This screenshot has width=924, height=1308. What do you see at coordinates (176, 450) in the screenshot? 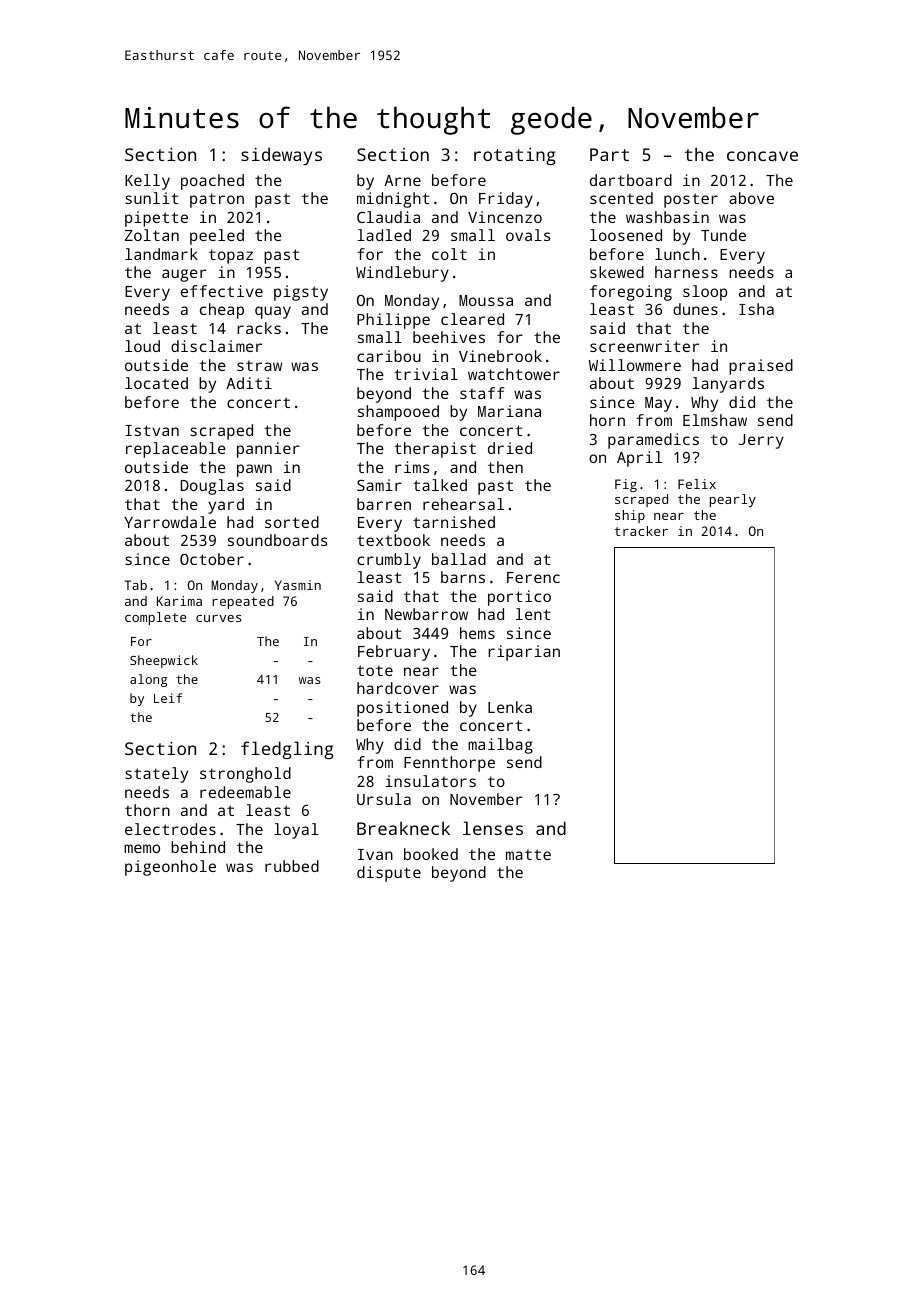
I see `replaceable` at bounding box center [176, 450].
